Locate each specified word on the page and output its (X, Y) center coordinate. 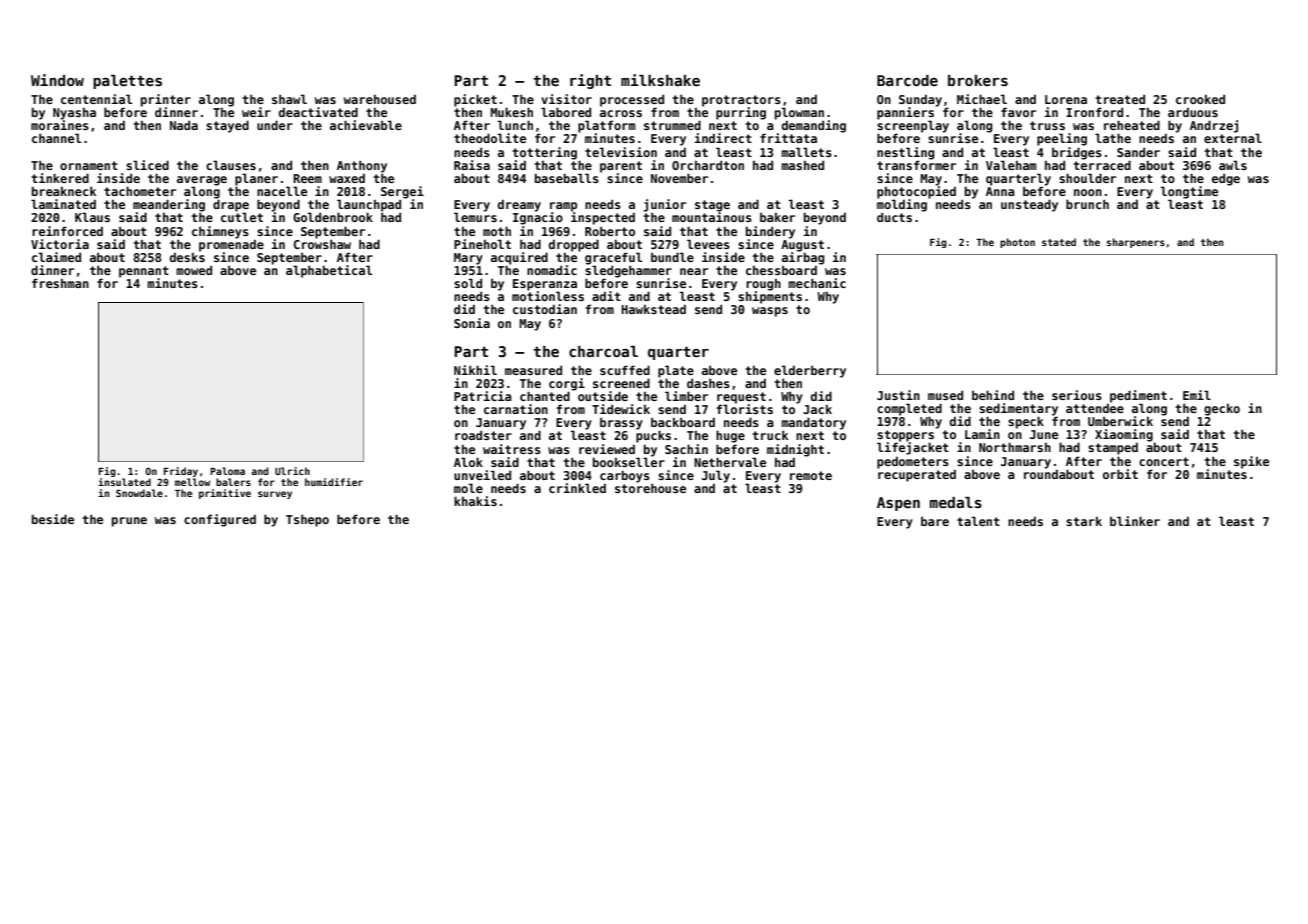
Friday (181, 472)
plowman (799, 113)
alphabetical (329, 271)
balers (233, 482)
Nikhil (475, 370)
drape (231, 205)
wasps (770, 312)
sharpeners (1136, 243)
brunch (1087, 204)
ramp (563, 207)
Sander (1138, 152)
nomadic (552, 270)
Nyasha (74, 114)
